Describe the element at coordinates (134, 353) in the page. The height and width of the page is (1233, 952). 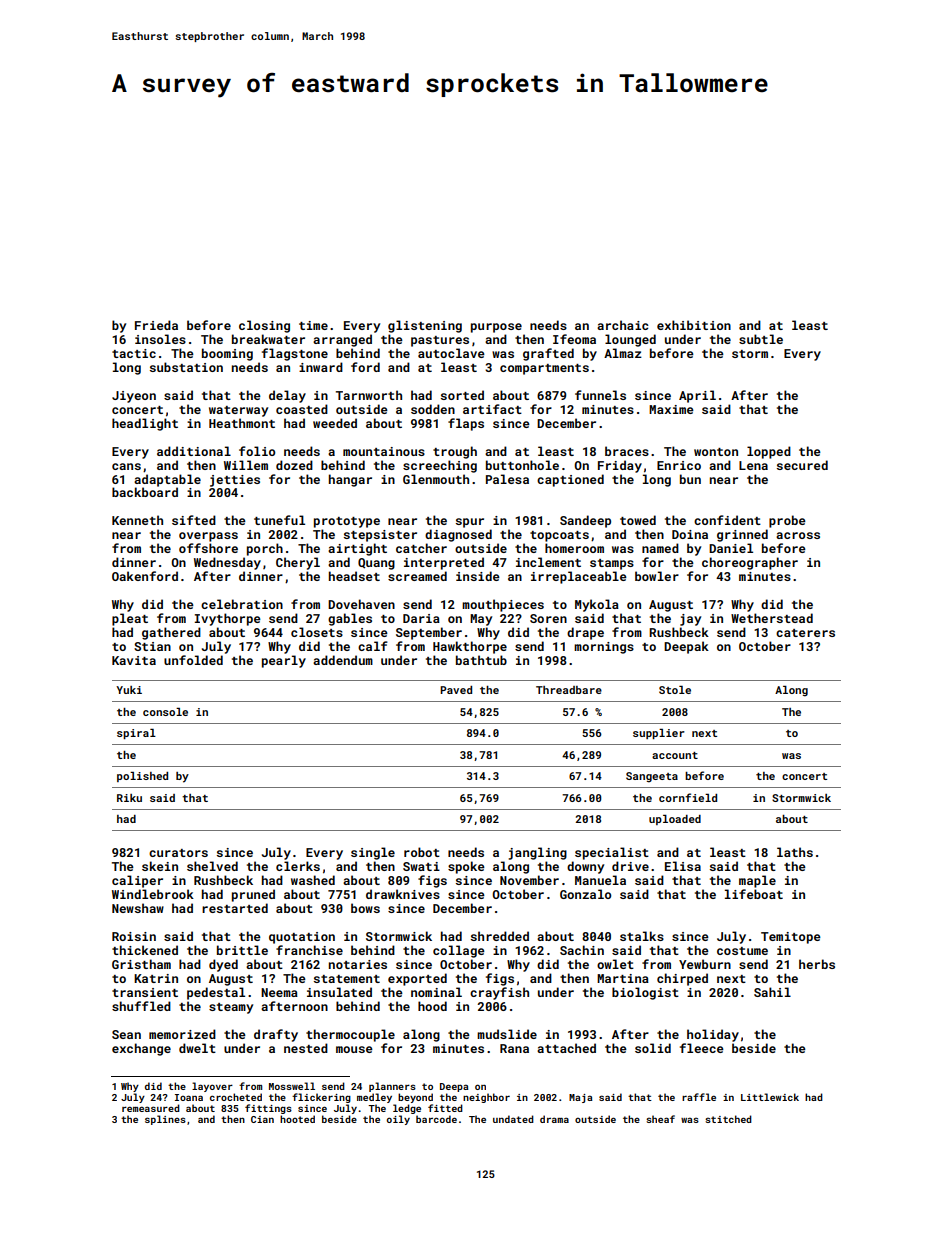
I see `tactic` at that location.
